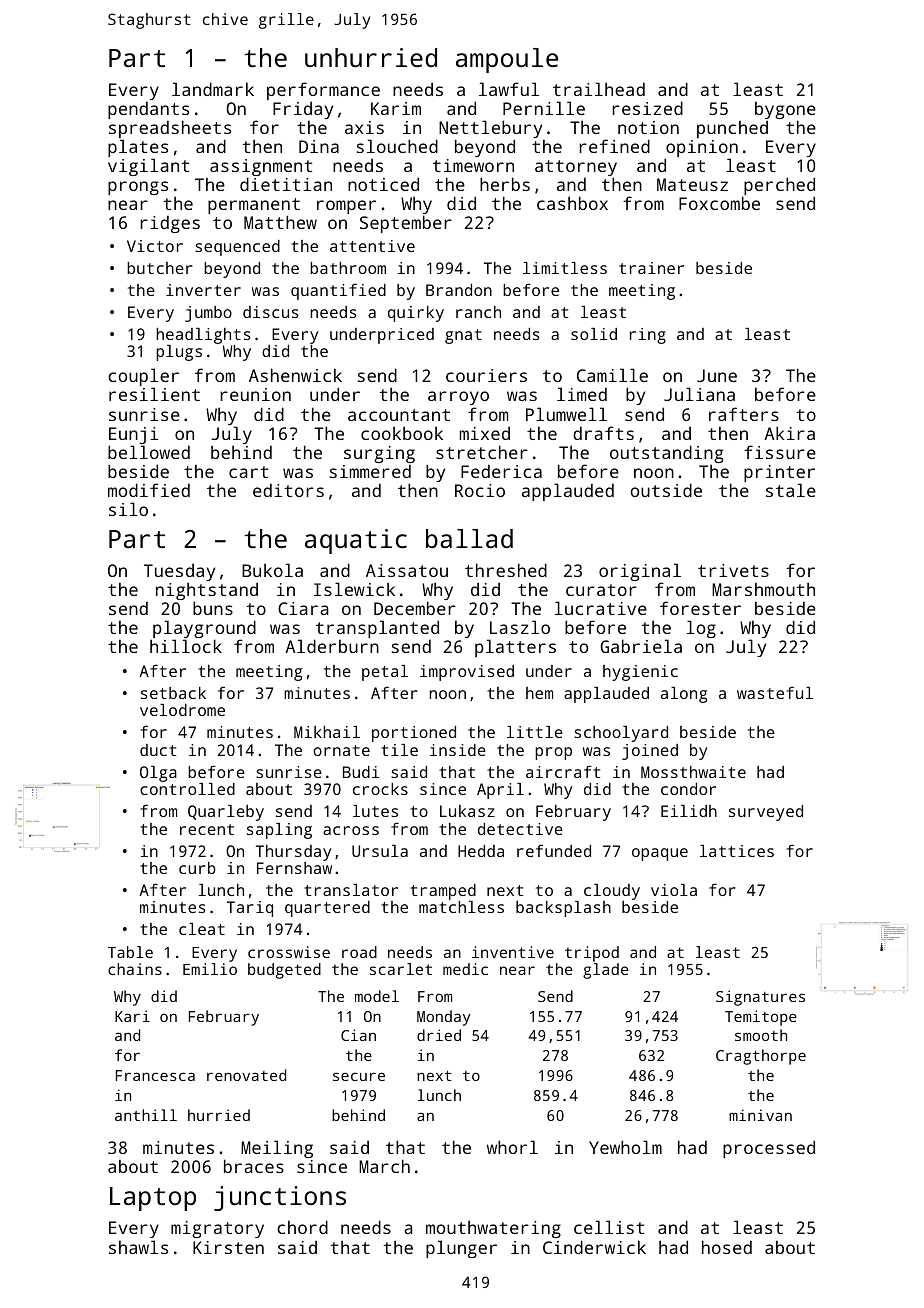 This screenshot has width=924, height=1308. I want to click on trailhead, so click(599, 89).
